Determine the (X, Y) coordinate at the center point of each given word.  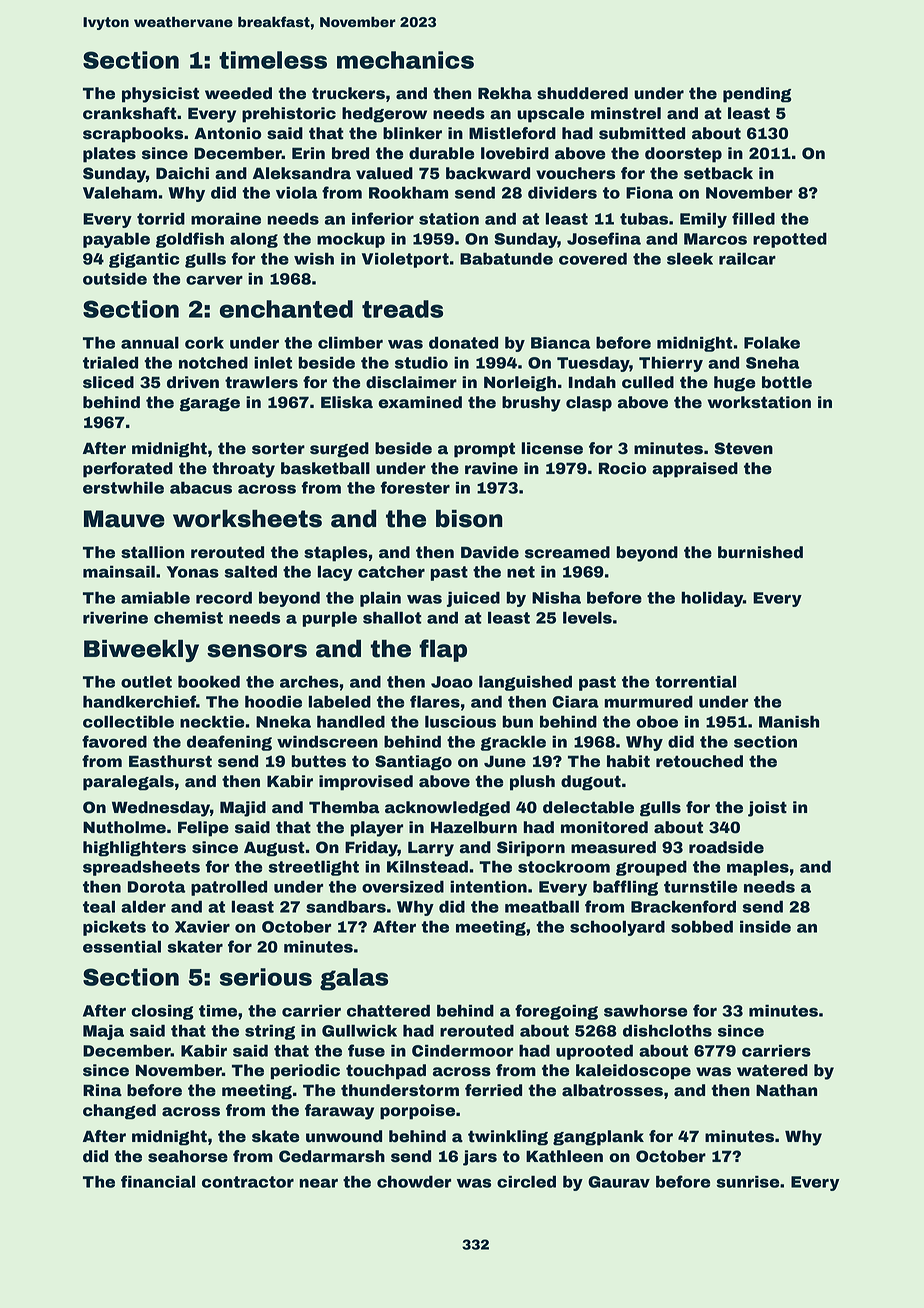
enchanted (286, 309)
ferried (493, 1090)
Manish (789, 721)
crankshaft (130, 113)
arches (309, 681)
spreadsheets (141, 868)
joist (767, 809)
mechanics (405, 60)
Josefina (604, 238)
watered (772, 1070)
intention (488, 887)
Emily (703, 220)
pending (757, 95)
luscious (460, 721)
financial (158, 1181)
